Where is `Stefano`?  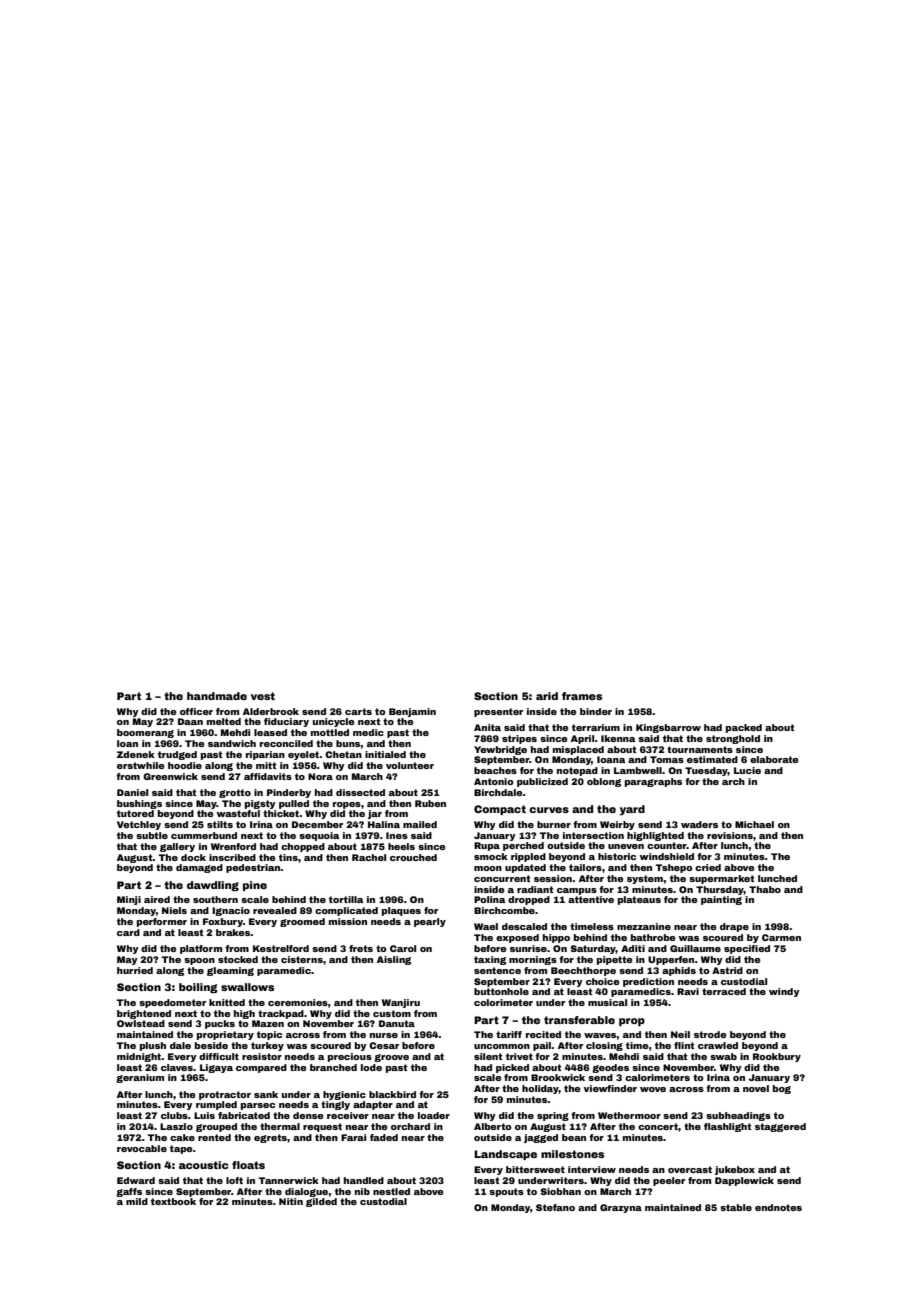
Stefano is located at coordinates (555, 1207).
